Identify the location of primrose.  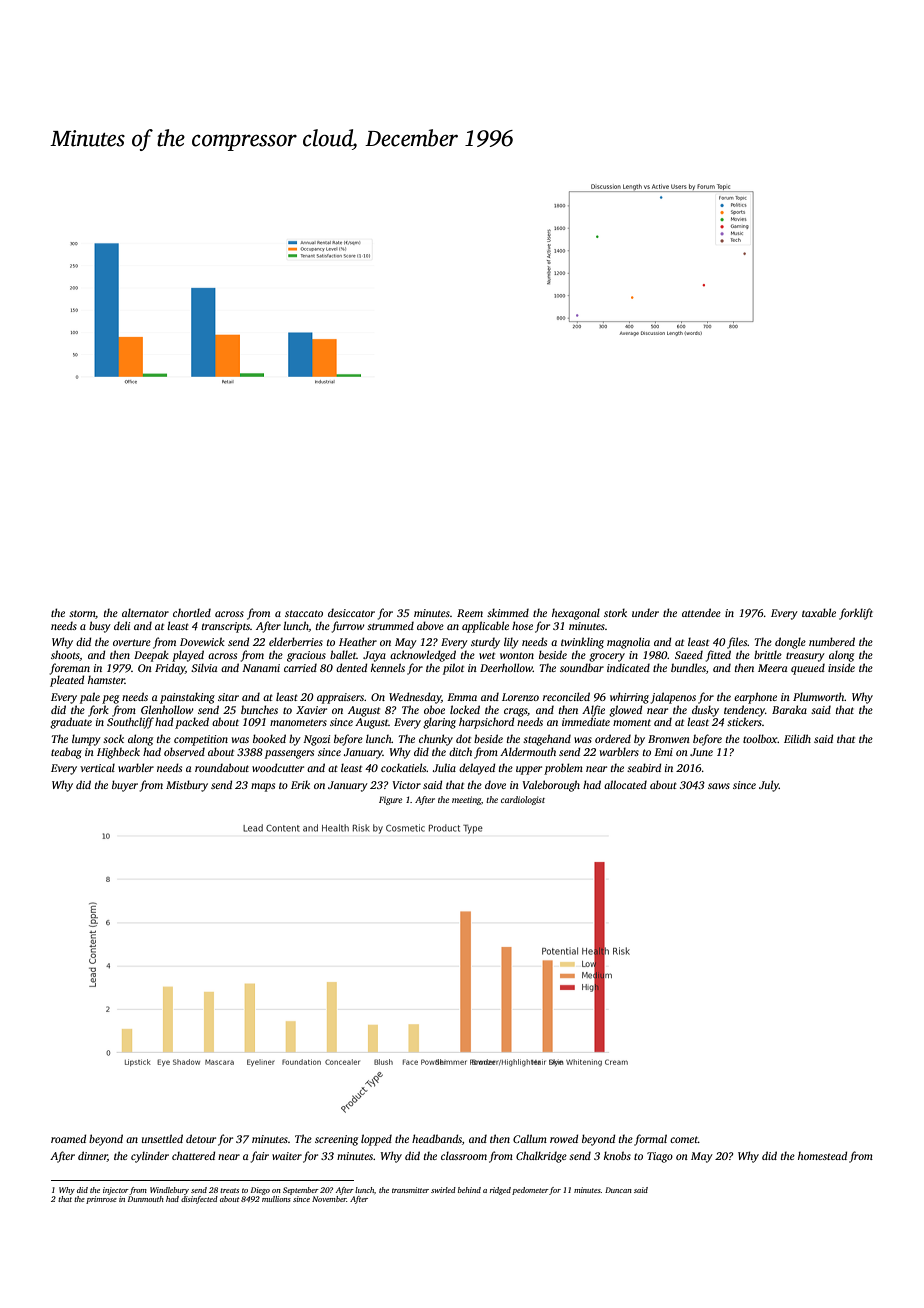
(101, 1200).
